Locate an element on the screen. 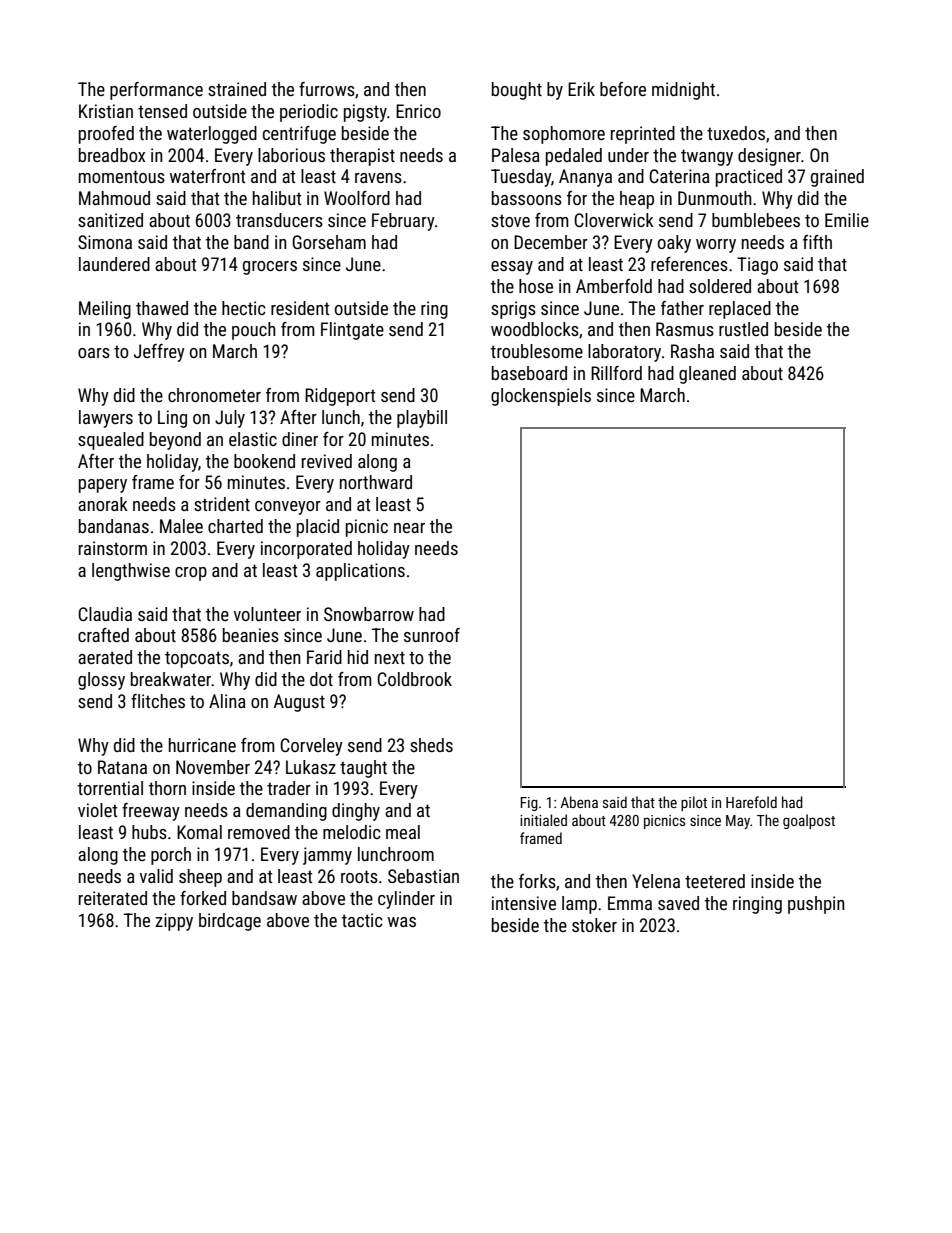 The height and width of the screenshot is (1233, 952). midnight is located at coordinates (683, 91).
